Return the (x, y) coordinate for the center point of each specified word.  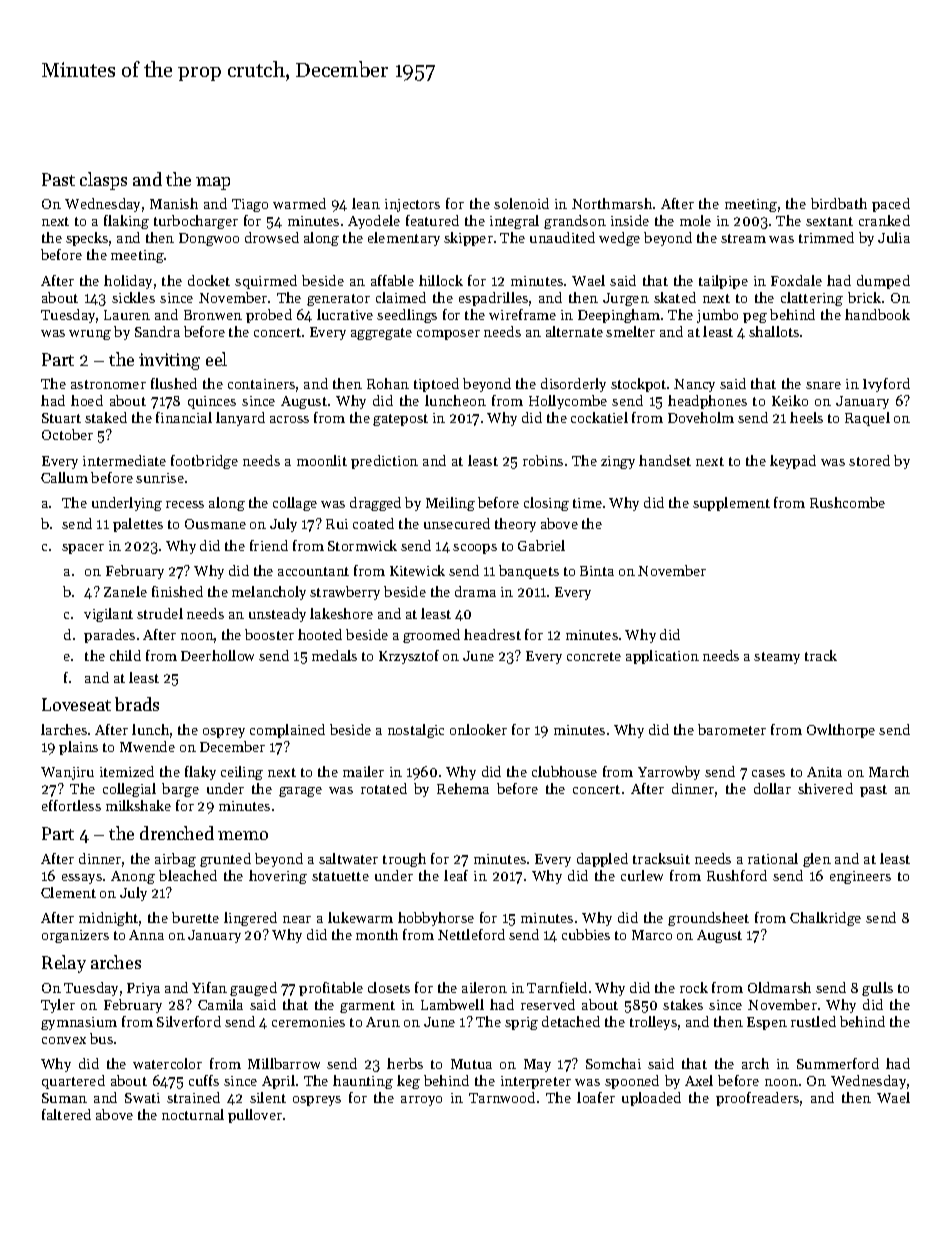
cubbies (586, 934)
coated (373, 523)
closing (546, 504)
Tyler (58, 1006)
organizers (75, 936)
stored (869, 460)
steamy (777, 658)
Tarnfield (557, 987)
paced (891, 205)
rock (694, 987)
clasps (103, 181)
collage (295, 504)
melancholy (269, 593)
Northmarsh (612, 203)
